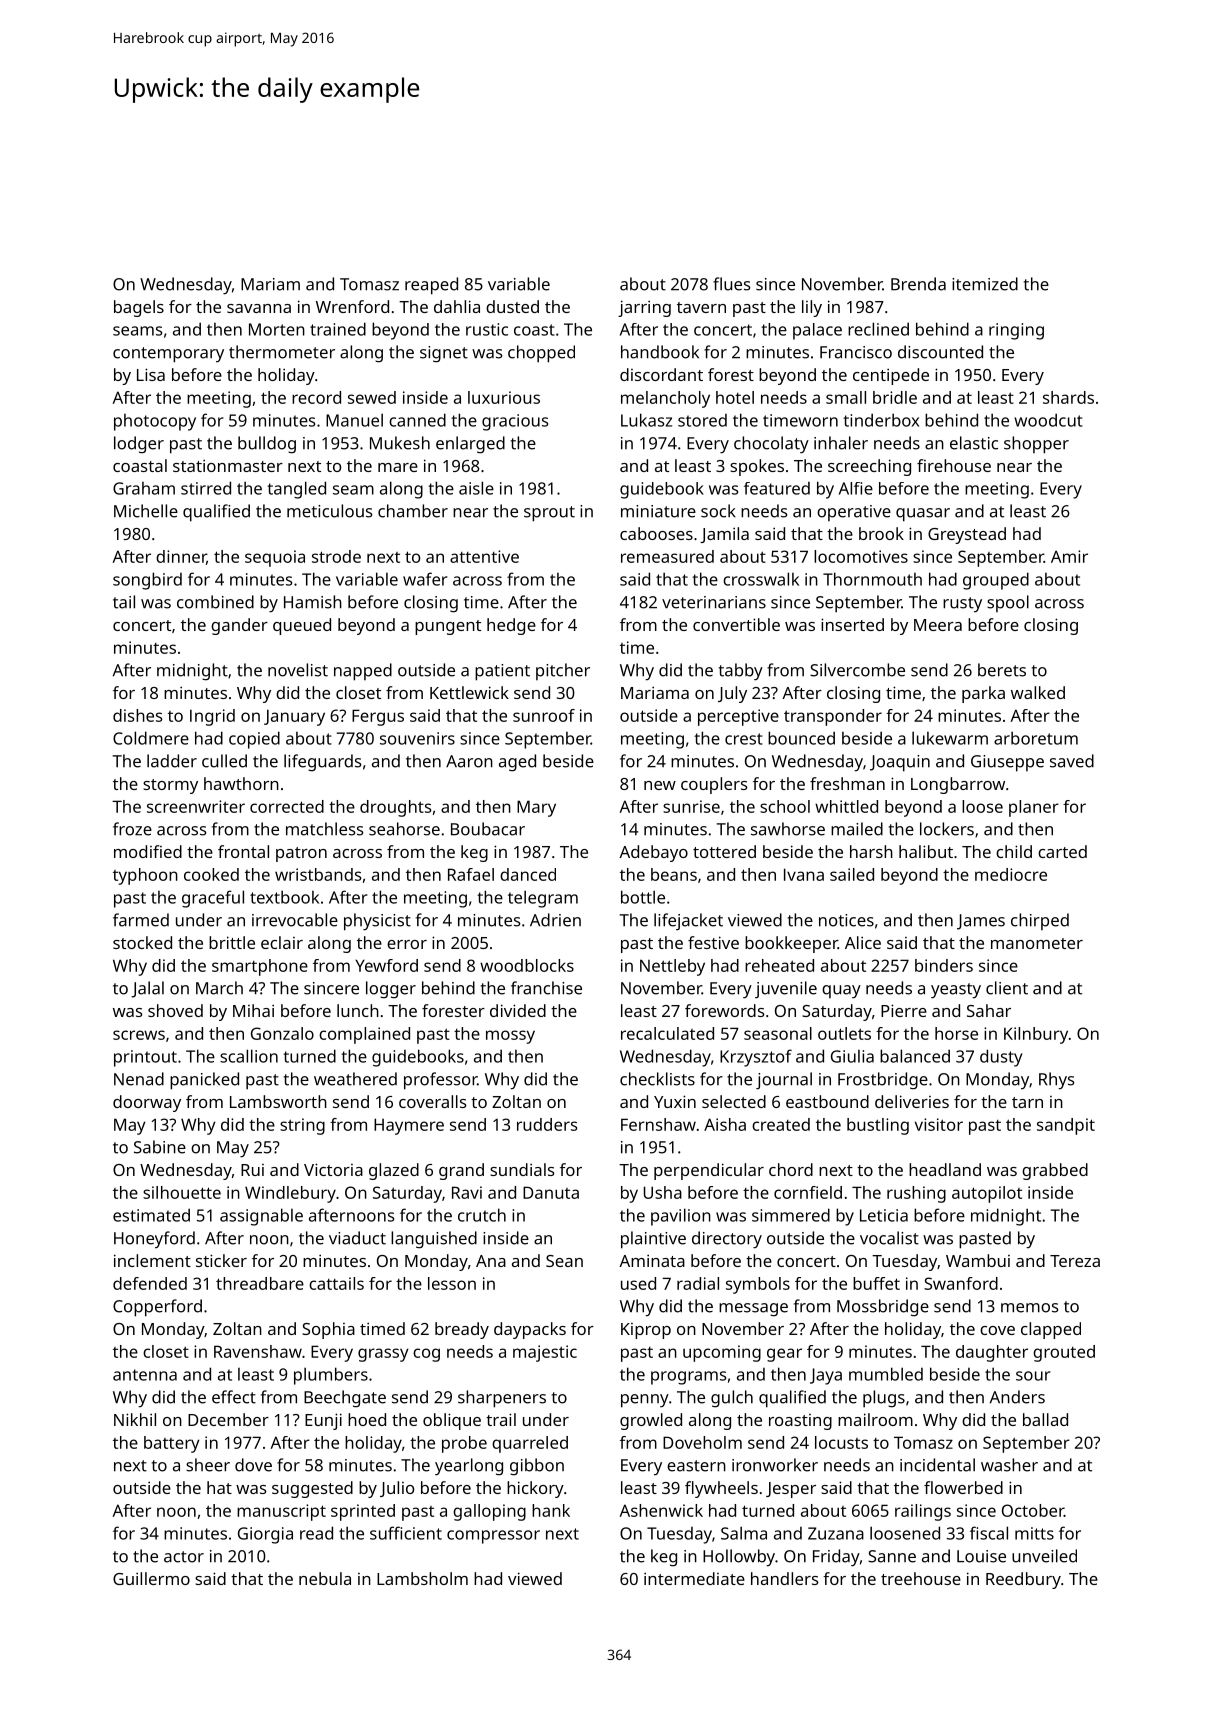 This screenshot has height=1717, width=1214. What do you see at coordinates (151, 374) in the screenshot?
I see `Lisa` at bounding box center [151, 374].
